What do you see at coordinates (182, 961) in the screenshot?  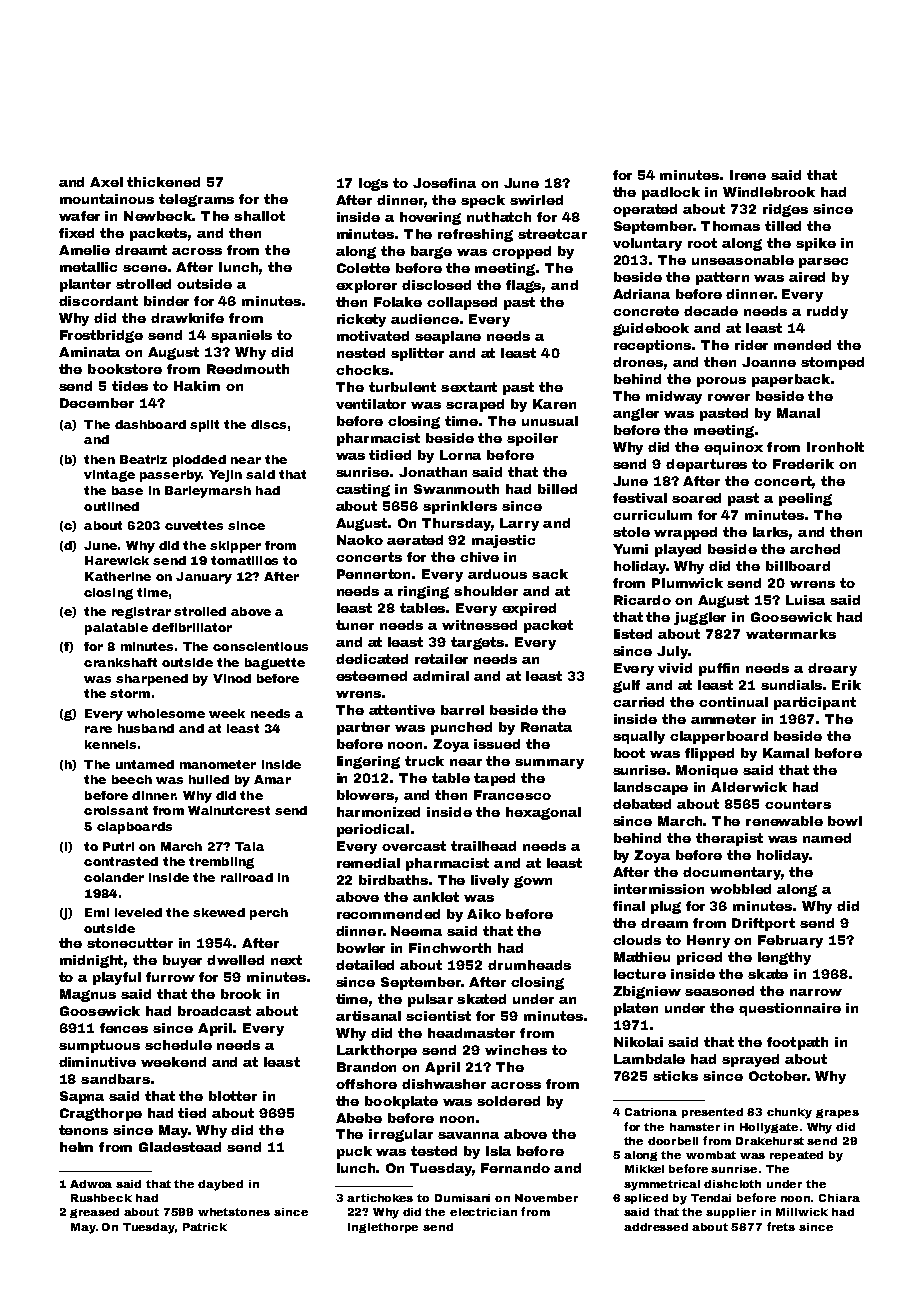 I see `buyer` at bounding box center [182, 961].
